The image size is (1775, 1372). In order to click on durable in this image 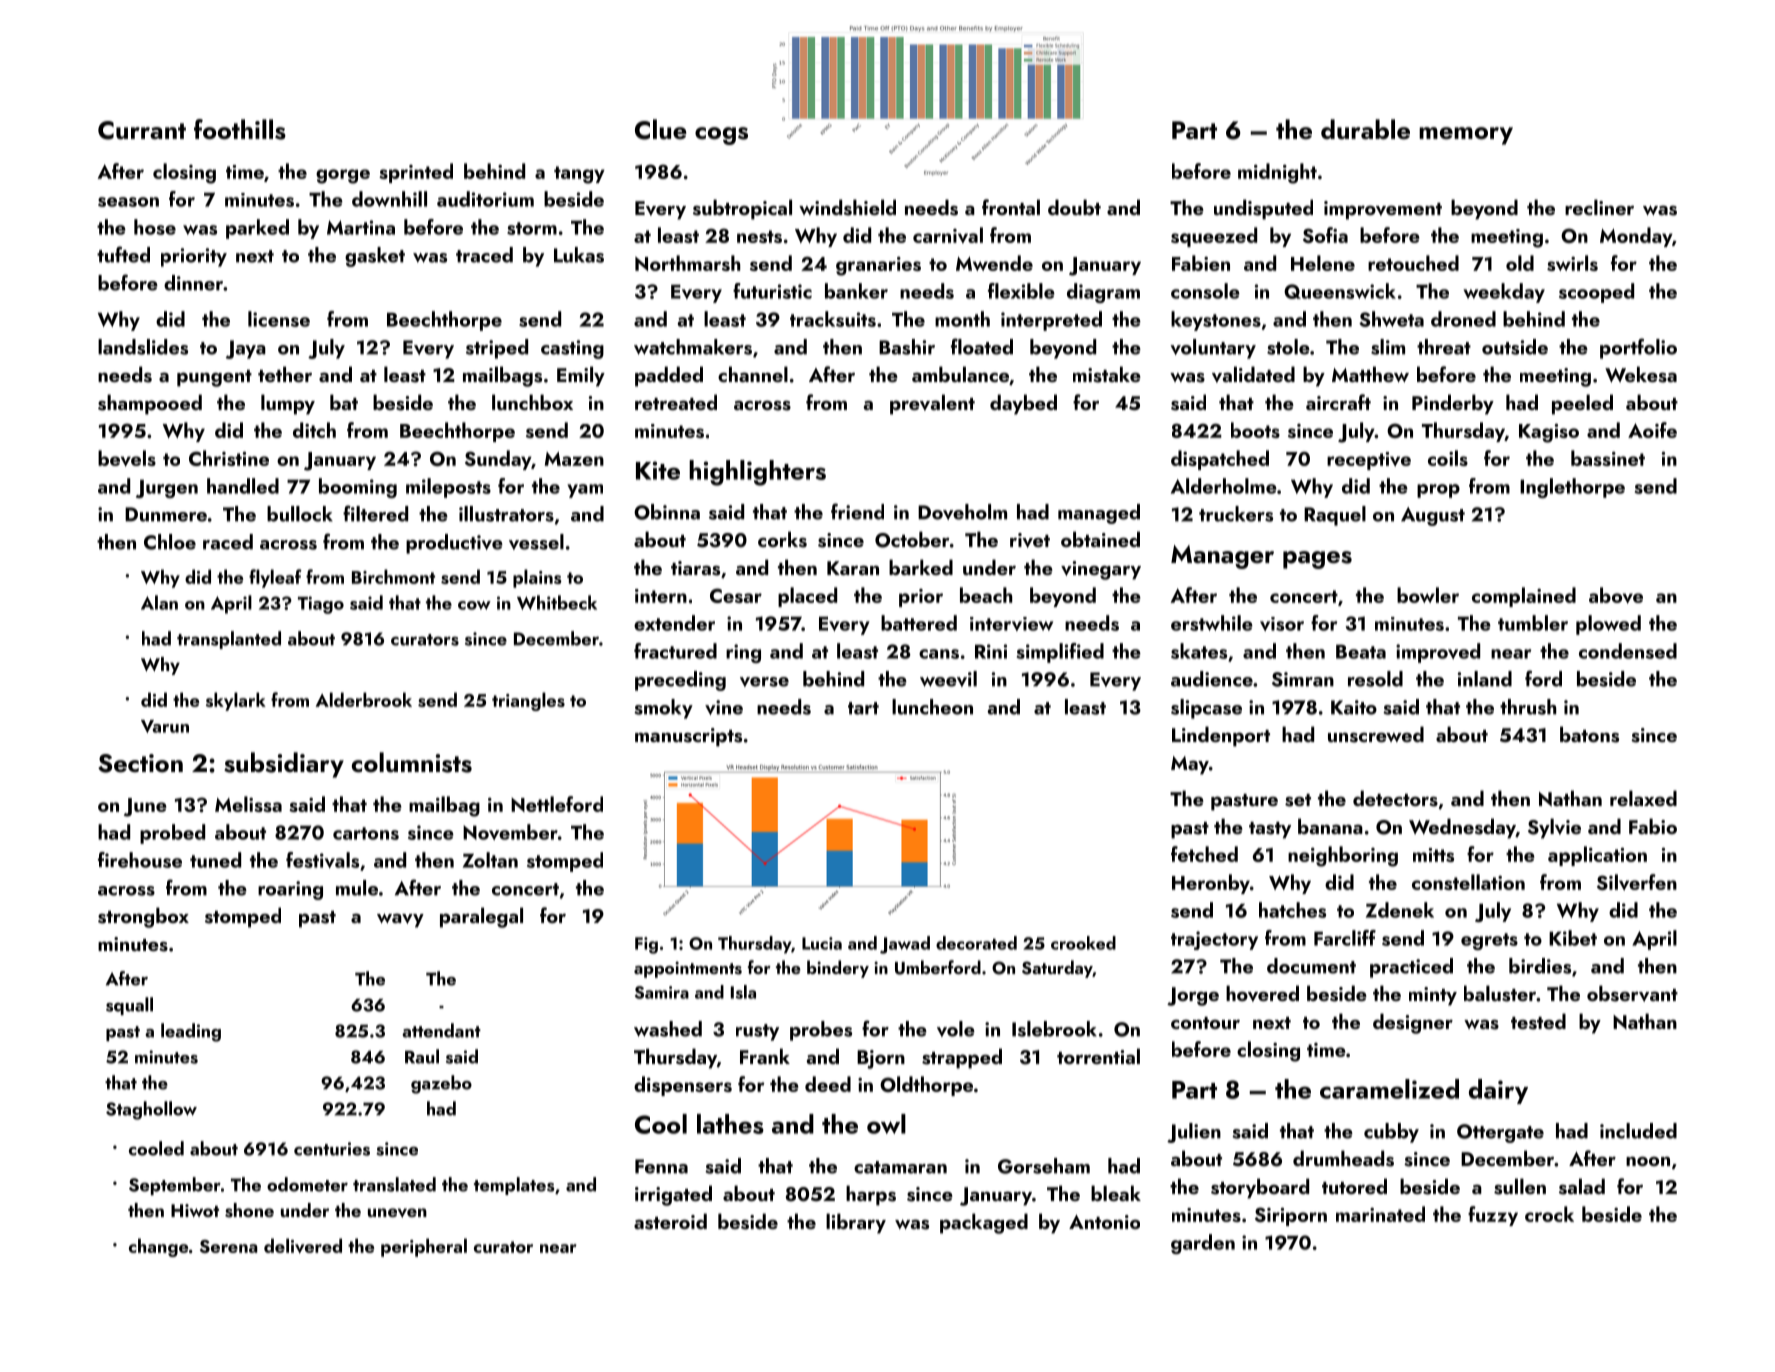, I will do `click(1365, 129)`.
